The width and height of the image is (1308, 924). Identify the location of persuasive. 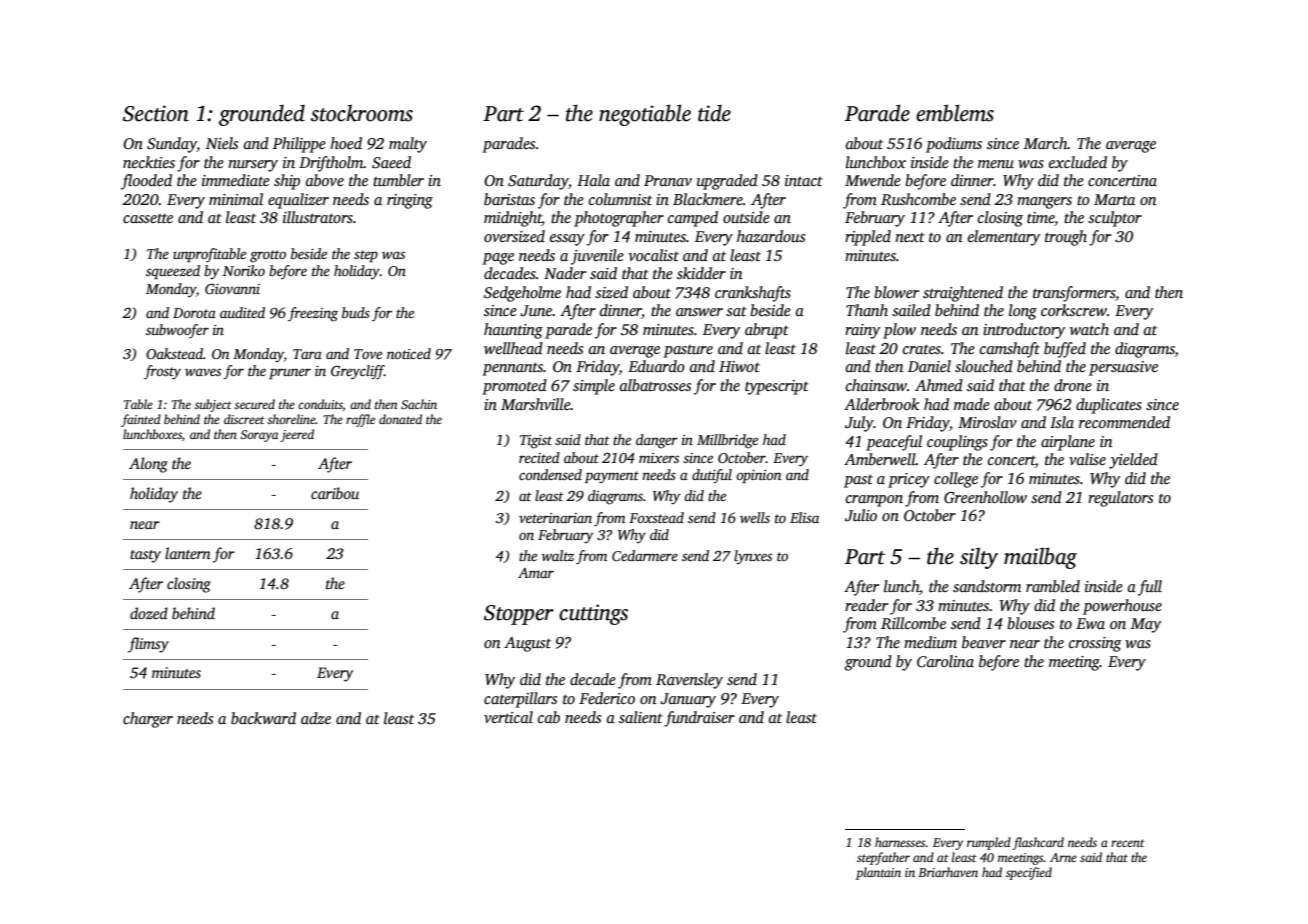
(1123, 368).
